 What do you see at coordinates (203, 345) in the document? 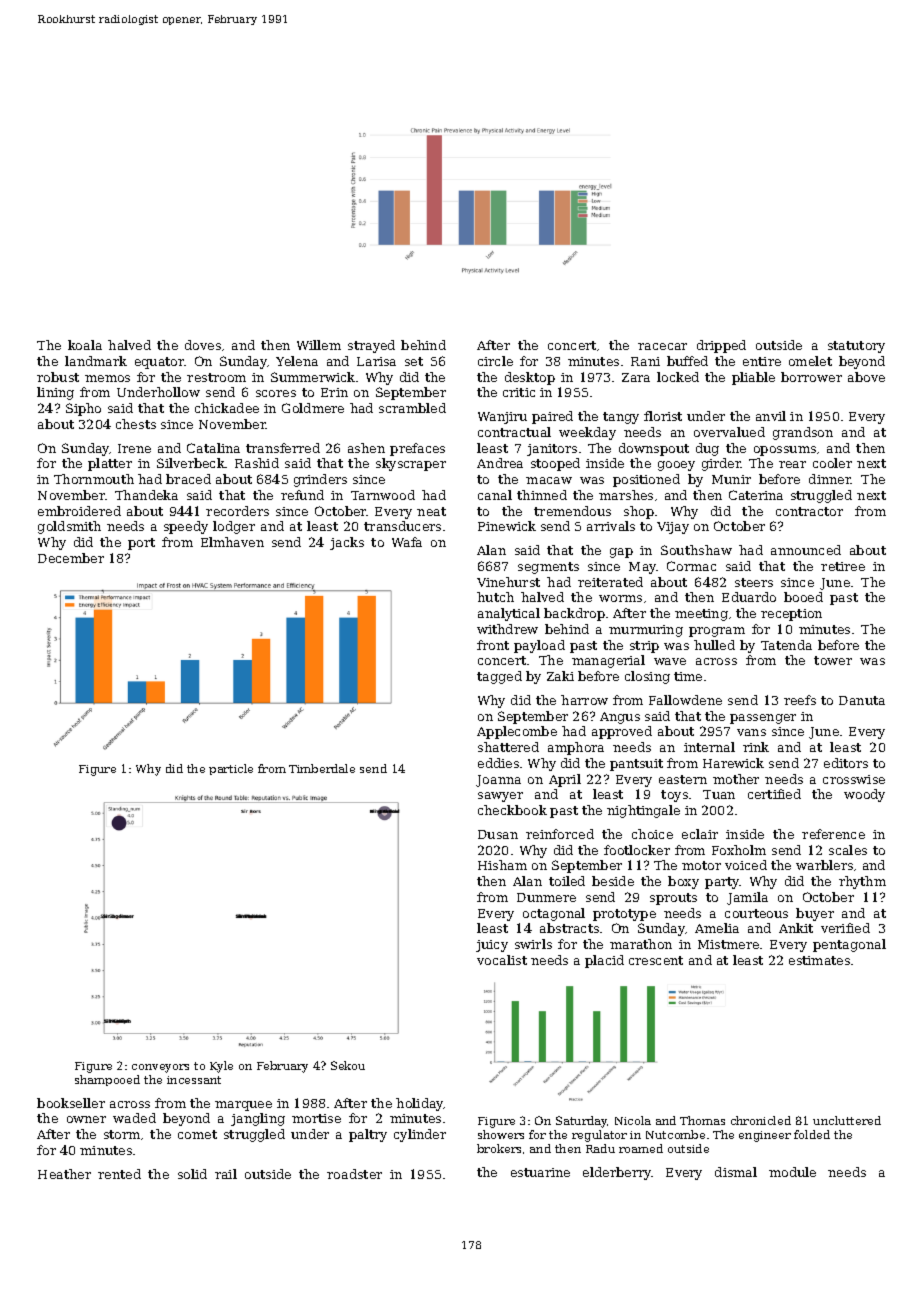
I see `doves` at bounding box center [203, 345].
